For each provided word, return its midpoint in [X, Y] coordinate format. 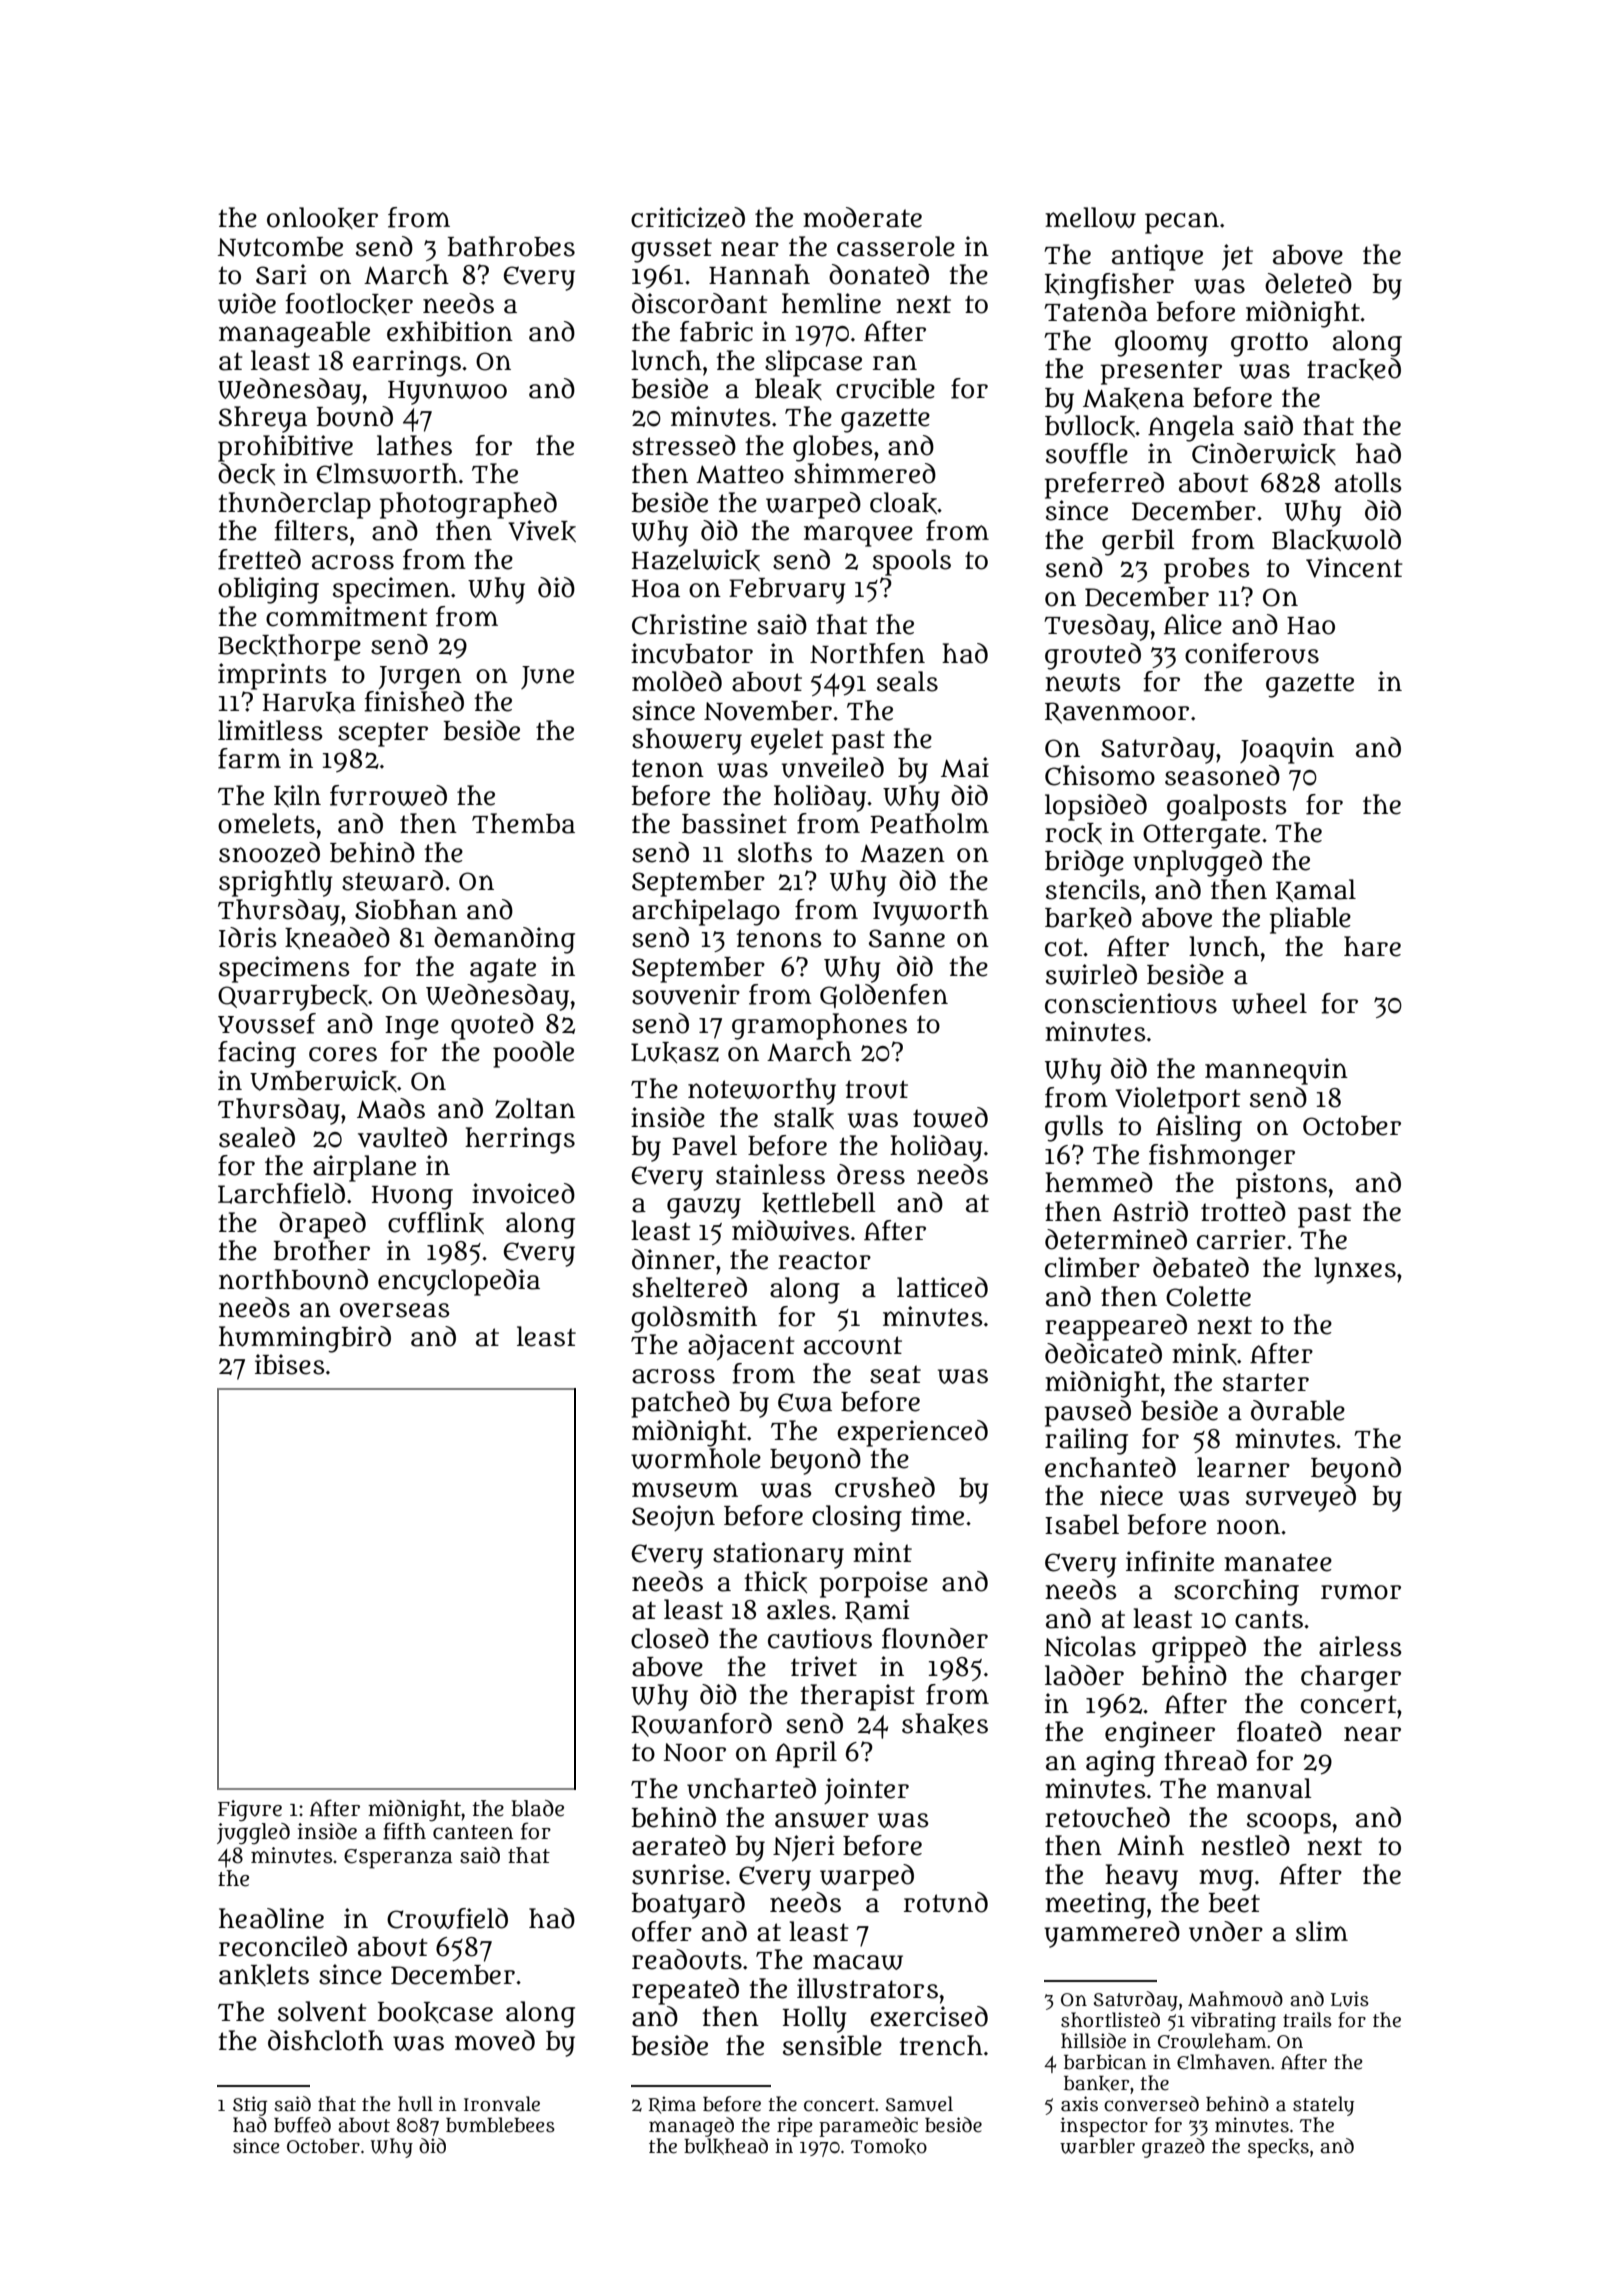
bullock [1090, 426]
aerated [679, 1845]
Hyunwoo [447, 393]
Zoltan [535, 1108]
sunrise [678, 1874]
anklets [264, 1975]
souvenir [686, 994]
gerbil [1138, 542]
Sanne [907, 938]
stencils [1093, 889]
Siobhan [406, 909]
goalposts [1227, 807]
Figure [250, 1811]
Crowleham [1212, 2041]
